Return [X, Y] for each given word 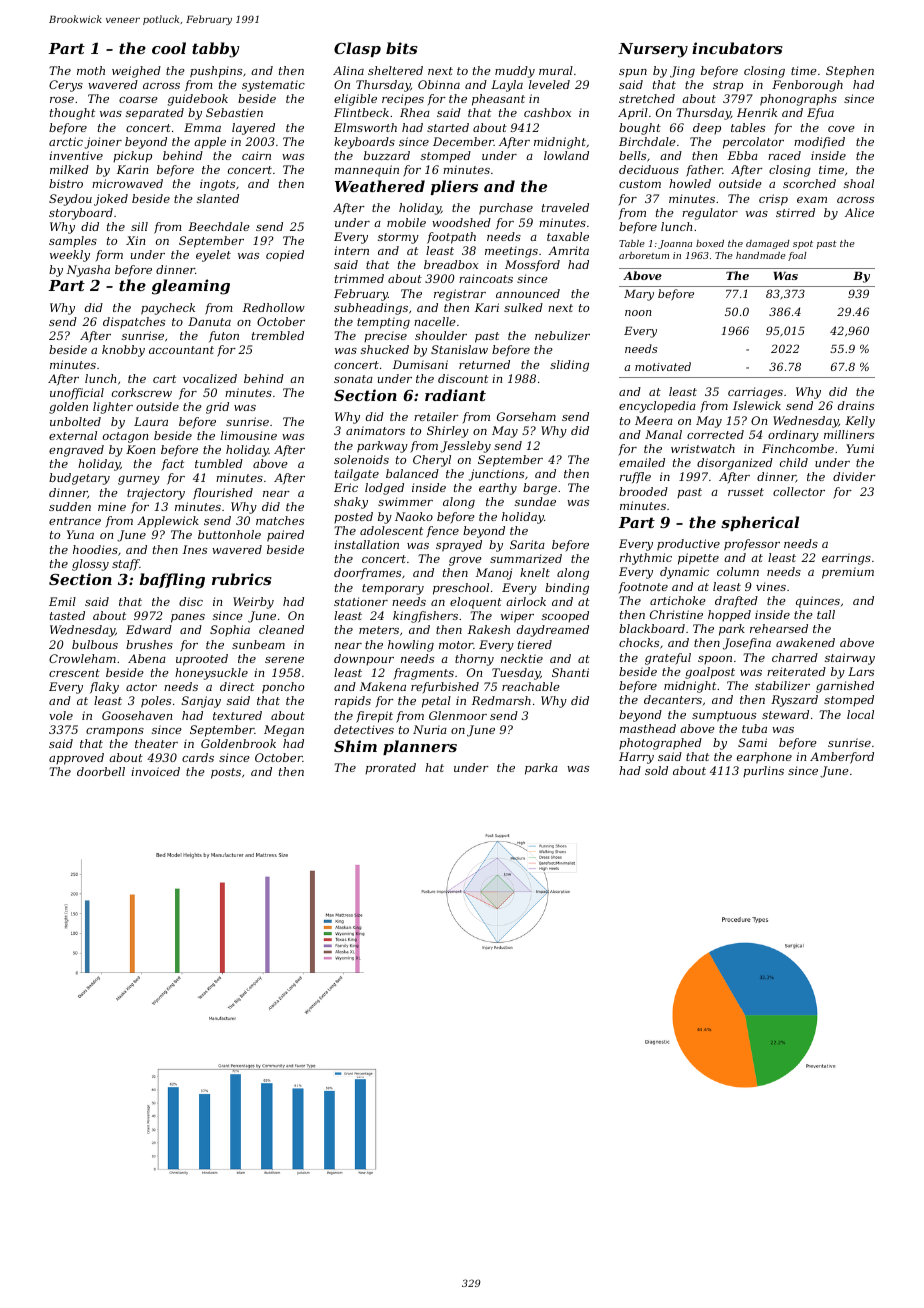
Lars [861, 671]
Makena [383, 686]
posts [226, 773]
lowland [566, 155]
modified [819, 143]
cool [169, 48]
